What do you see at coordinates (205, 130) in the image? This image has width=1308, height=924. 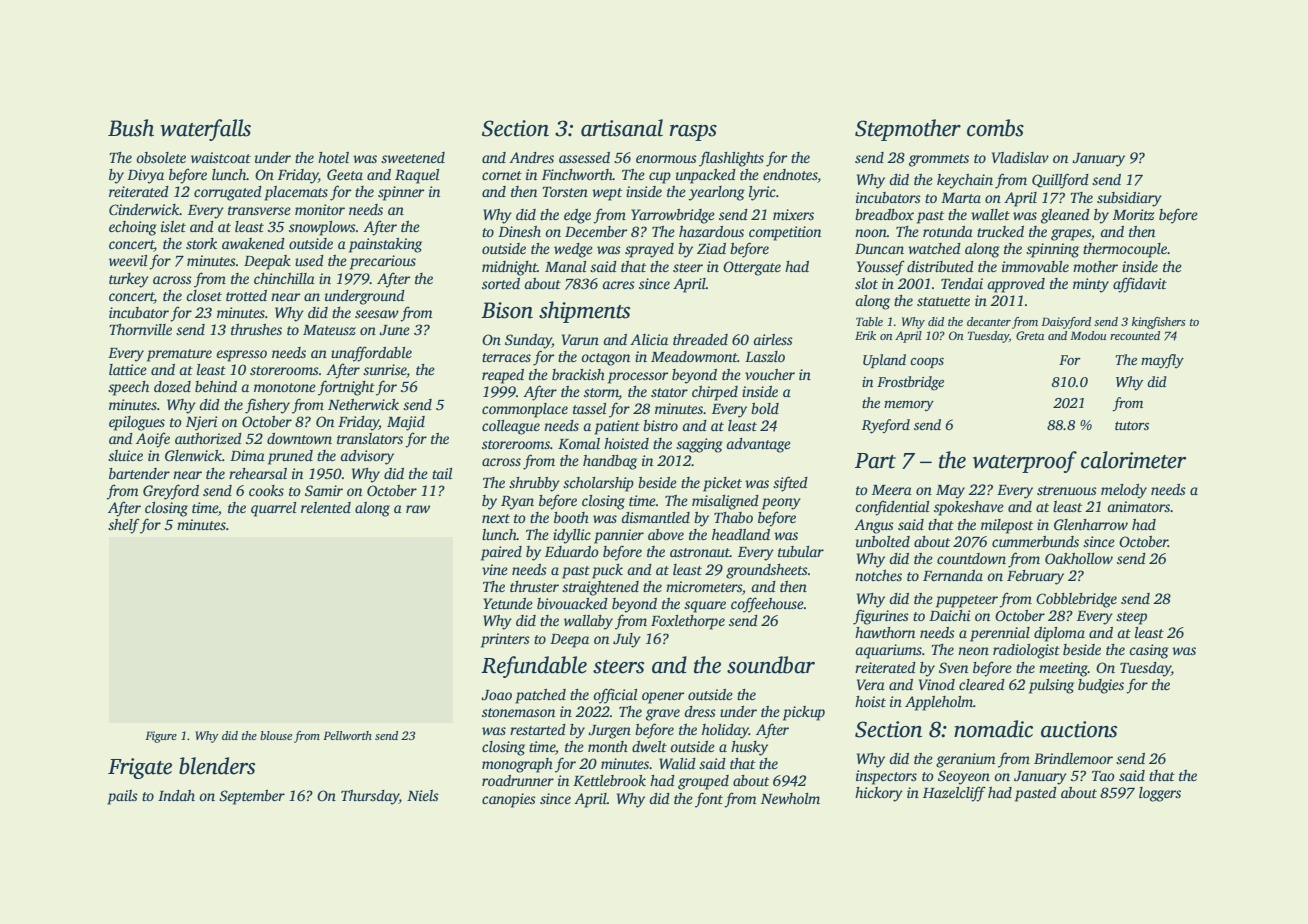 I see `waterfalls` at bounding box center [205, 130].
